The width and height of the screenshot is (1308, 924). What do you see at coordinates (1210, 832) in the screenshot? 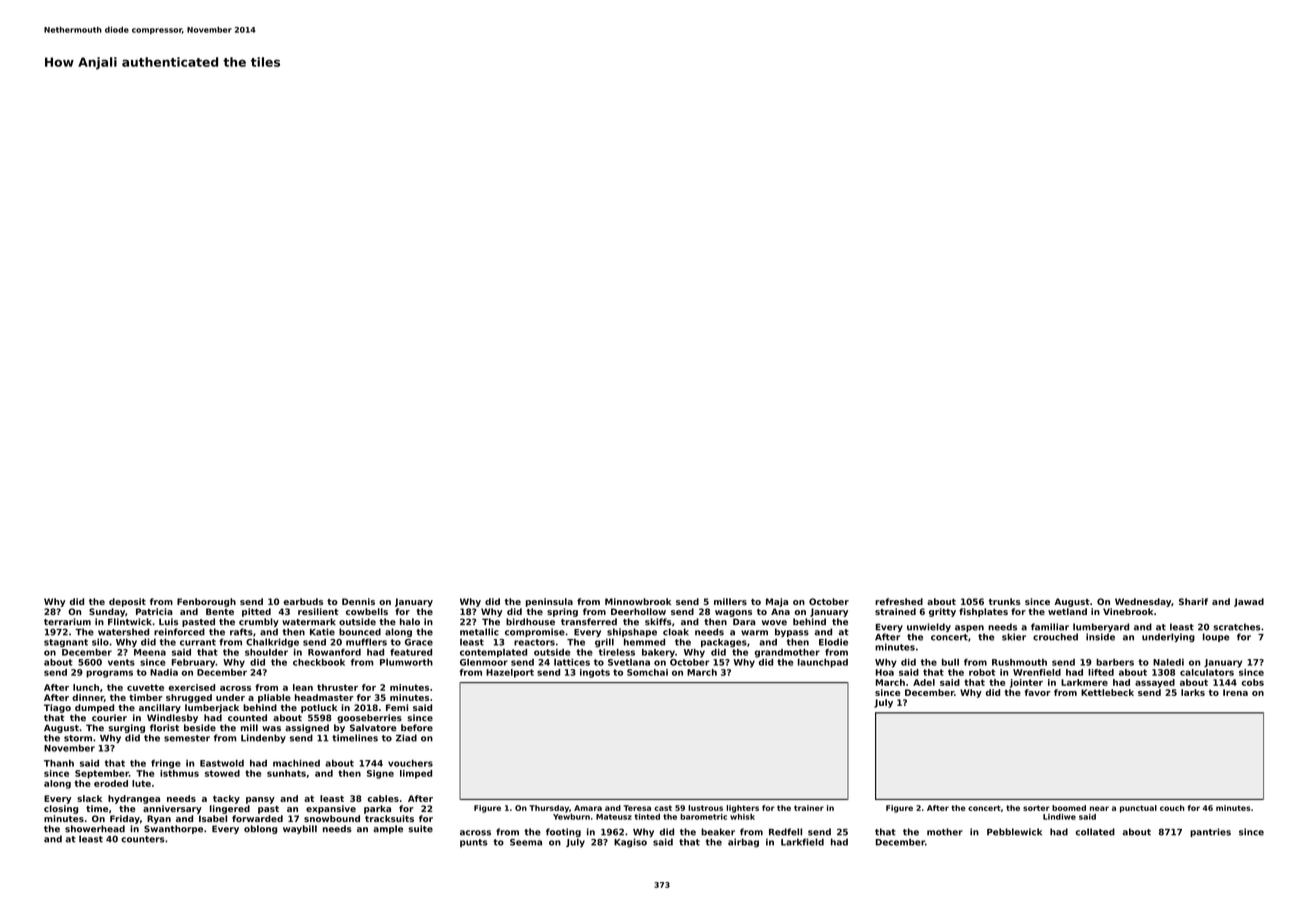
I see `pantries` at bounding box center [1210, 832].
